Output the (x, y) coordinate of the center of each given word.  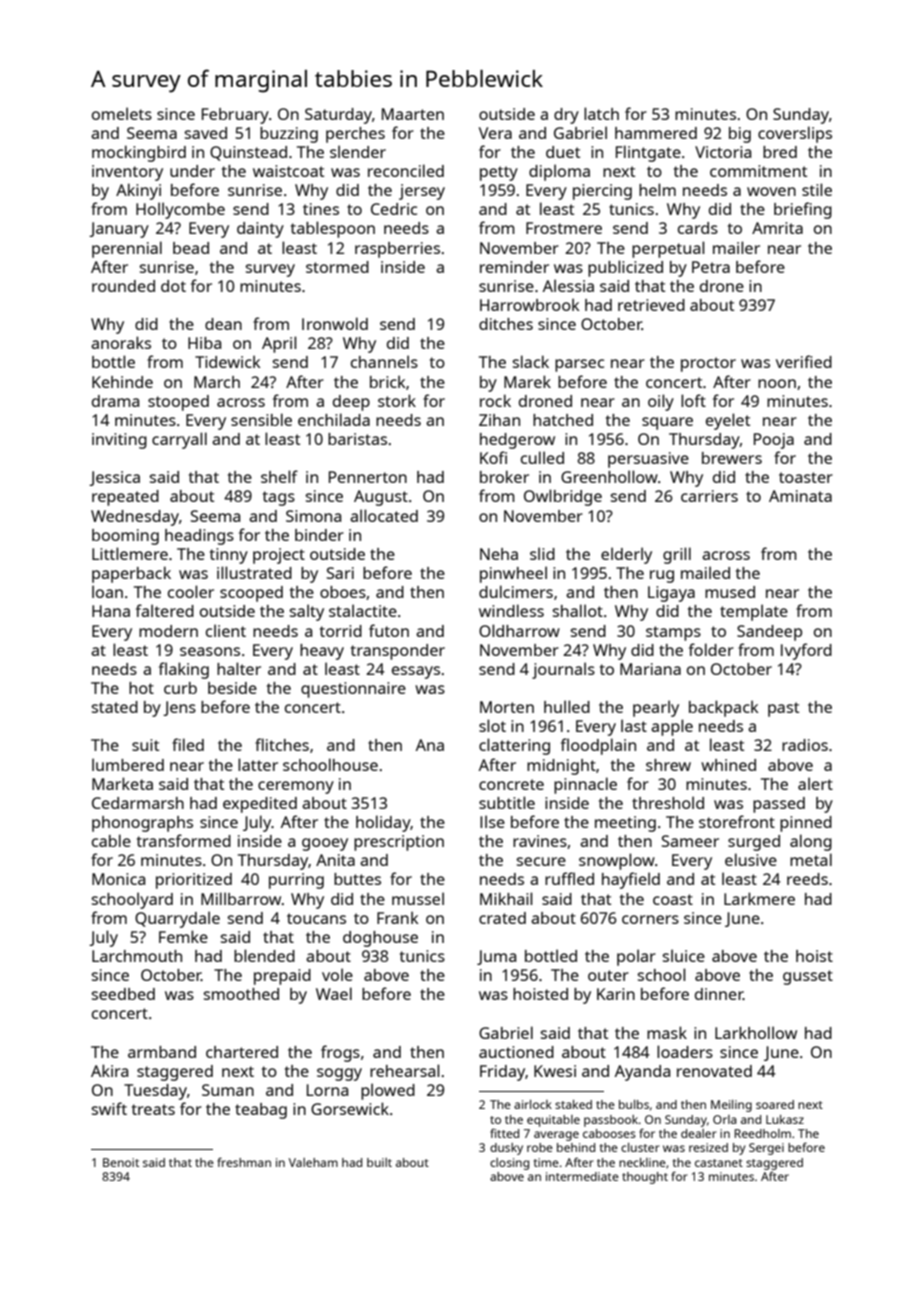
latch (601, 113)
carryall (179, 440)
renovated (714, 1071)
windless (511, 610)
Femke (183, 936)
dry (566, 116)
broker (504, 476)
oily (661, 402)
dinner (719, 994)
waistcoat (288, 171)
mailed (705, 572)
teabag (261, 1111)
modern (168, 631)
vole (337, 974)
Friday (502, 1073)
